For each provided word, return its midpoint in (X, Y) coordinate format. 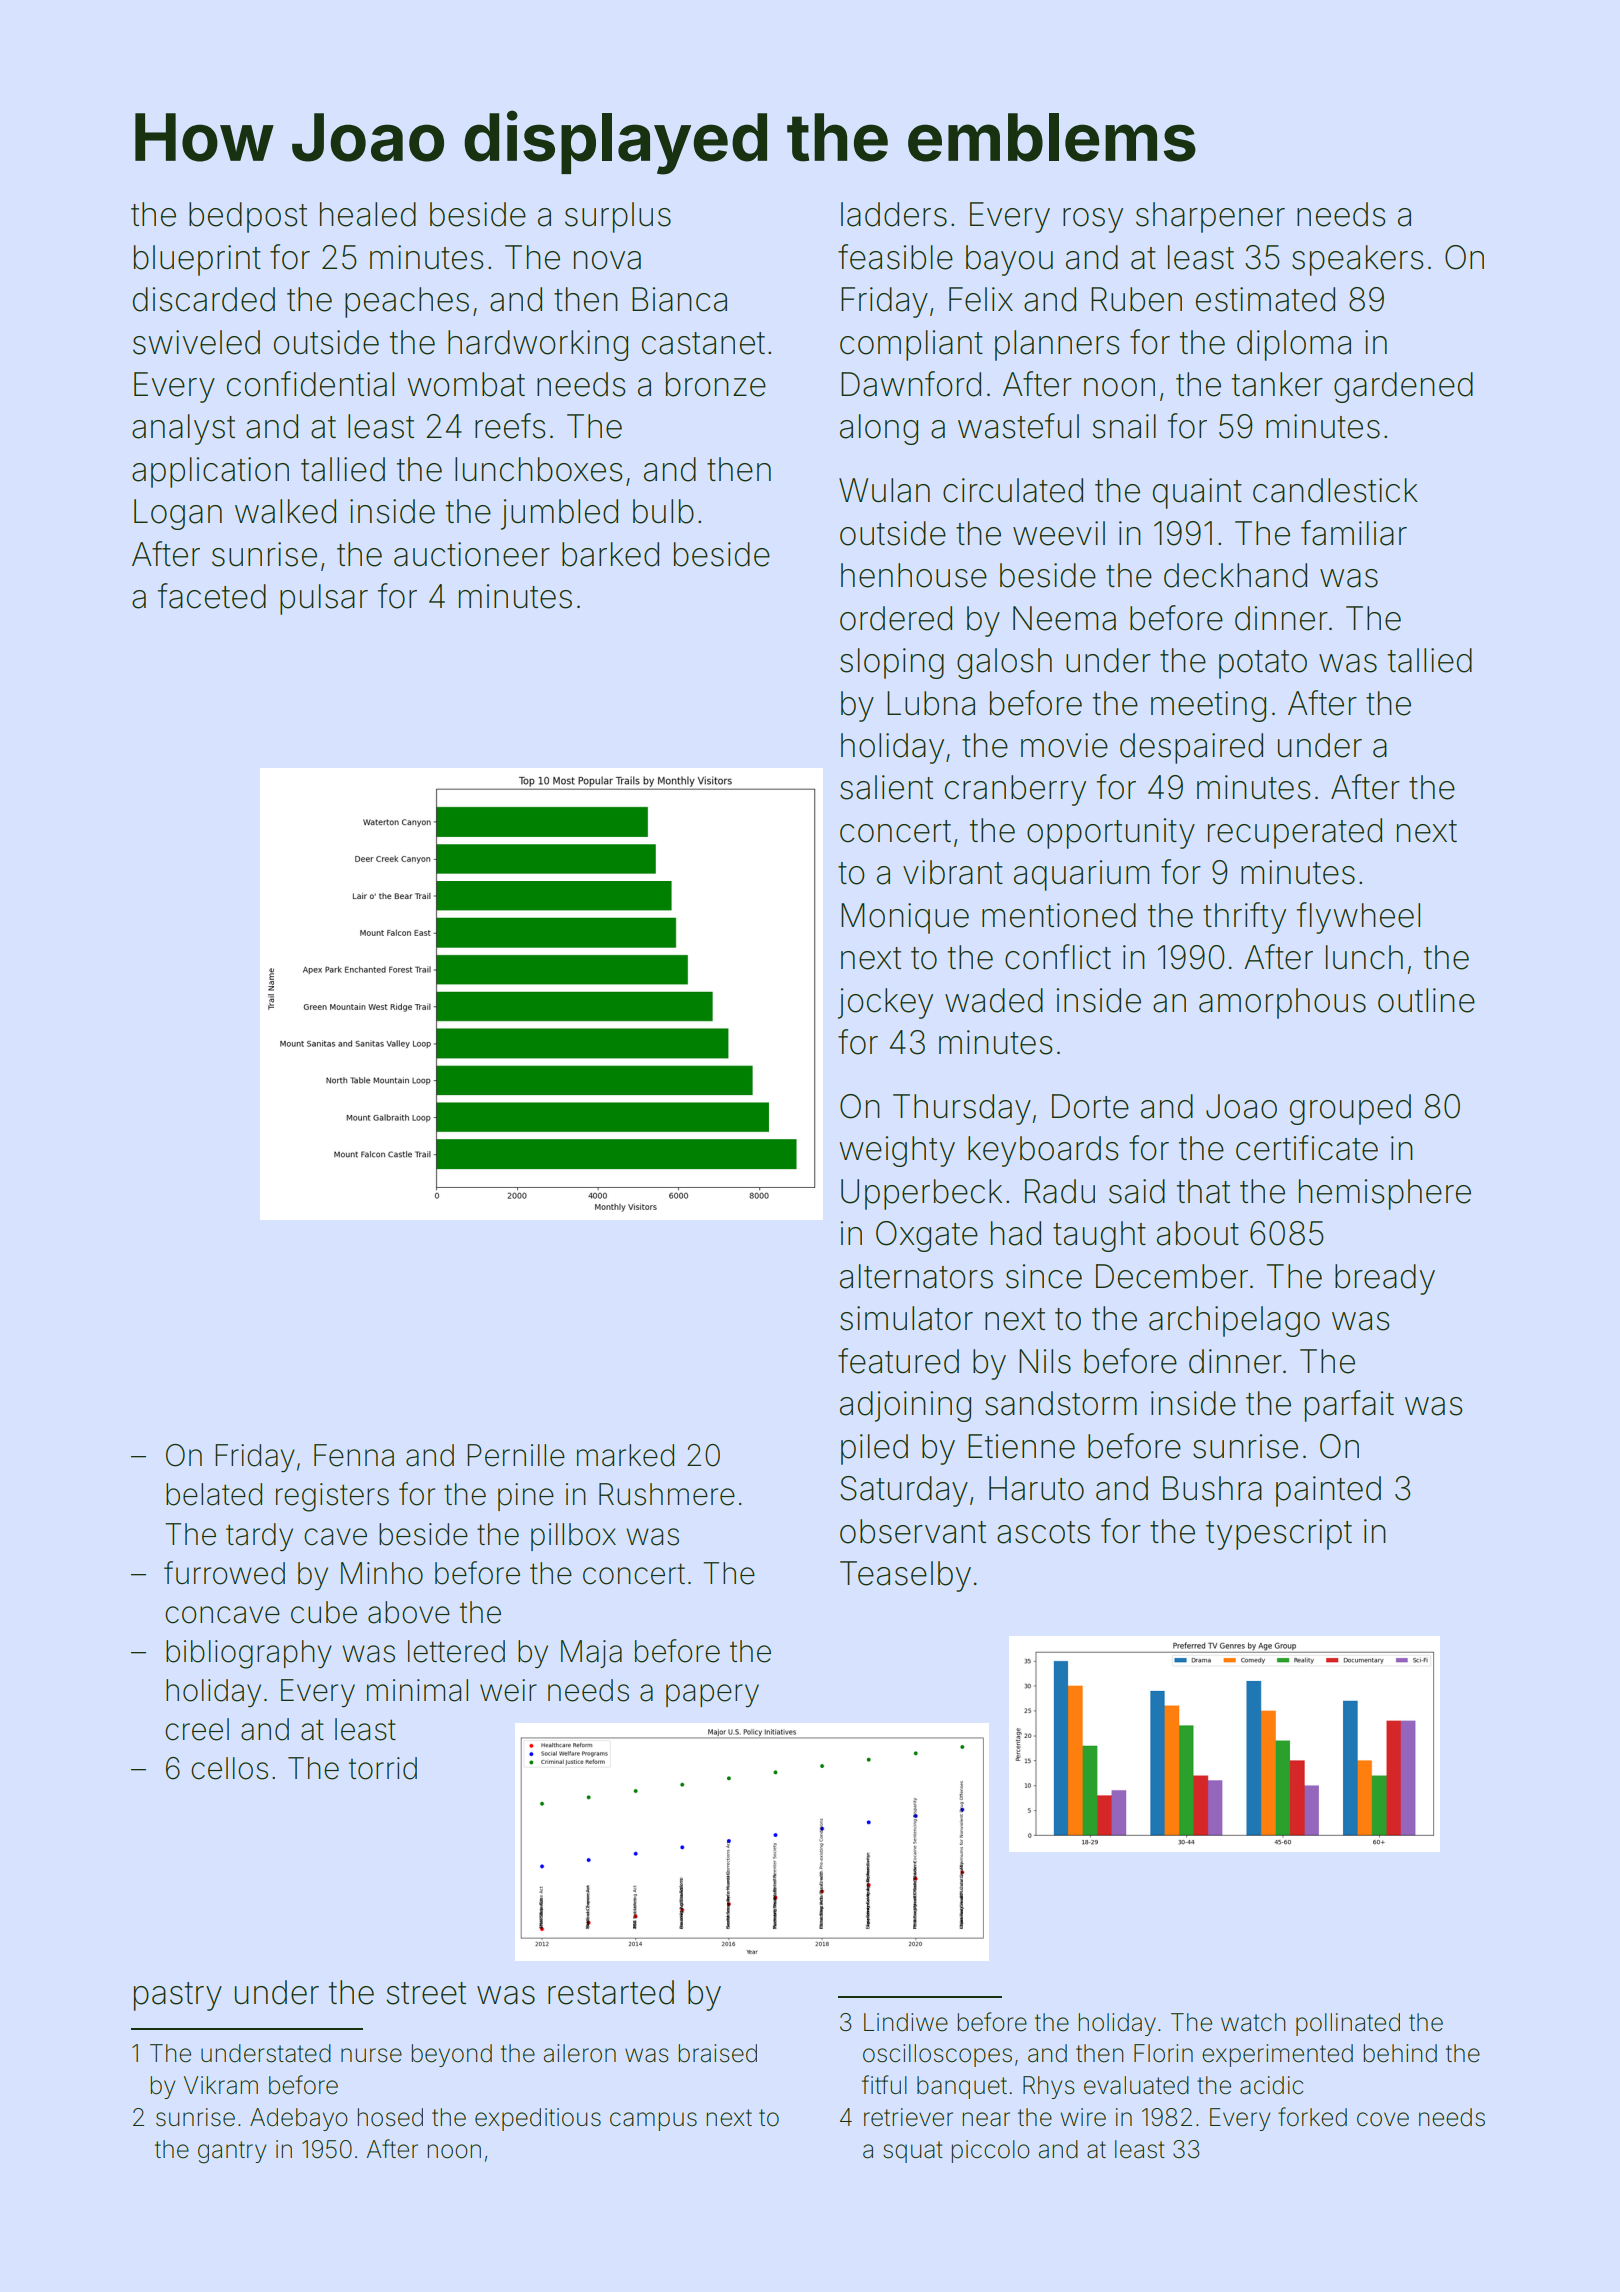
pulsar (324, 599)
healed (368, 214)
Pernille (516, 1455)
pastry (178, 1996)
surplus (618, 217)
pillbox (573, 1537)
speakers (1357, 260)
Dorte (1090, 1106)
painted (1328, 1491)
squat (913, 2152)
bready (1385, 1279)
